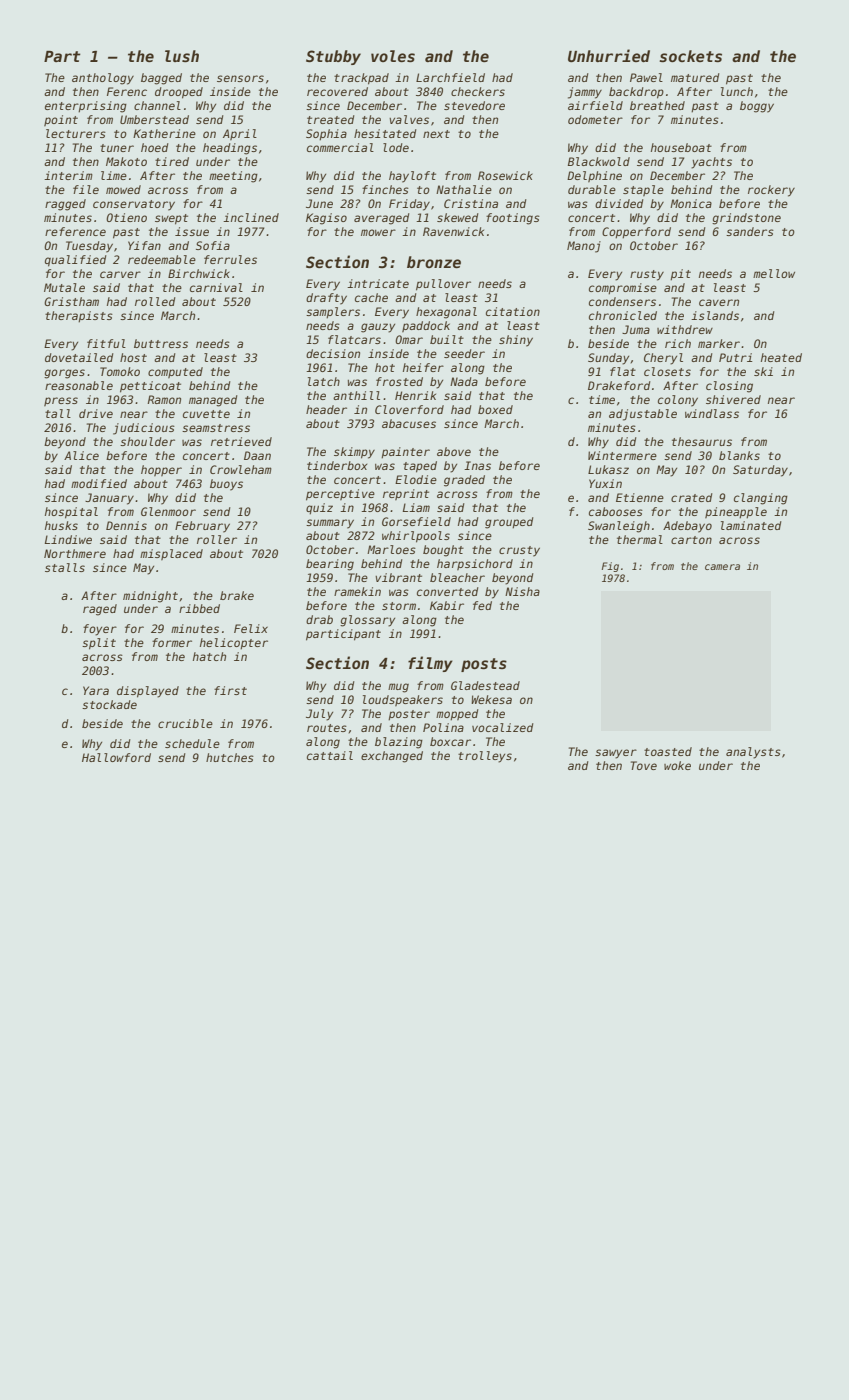 Image resolution: width=849 pixels, height=1400 pixels. I want to click on Nisha, so click(522, 591).
